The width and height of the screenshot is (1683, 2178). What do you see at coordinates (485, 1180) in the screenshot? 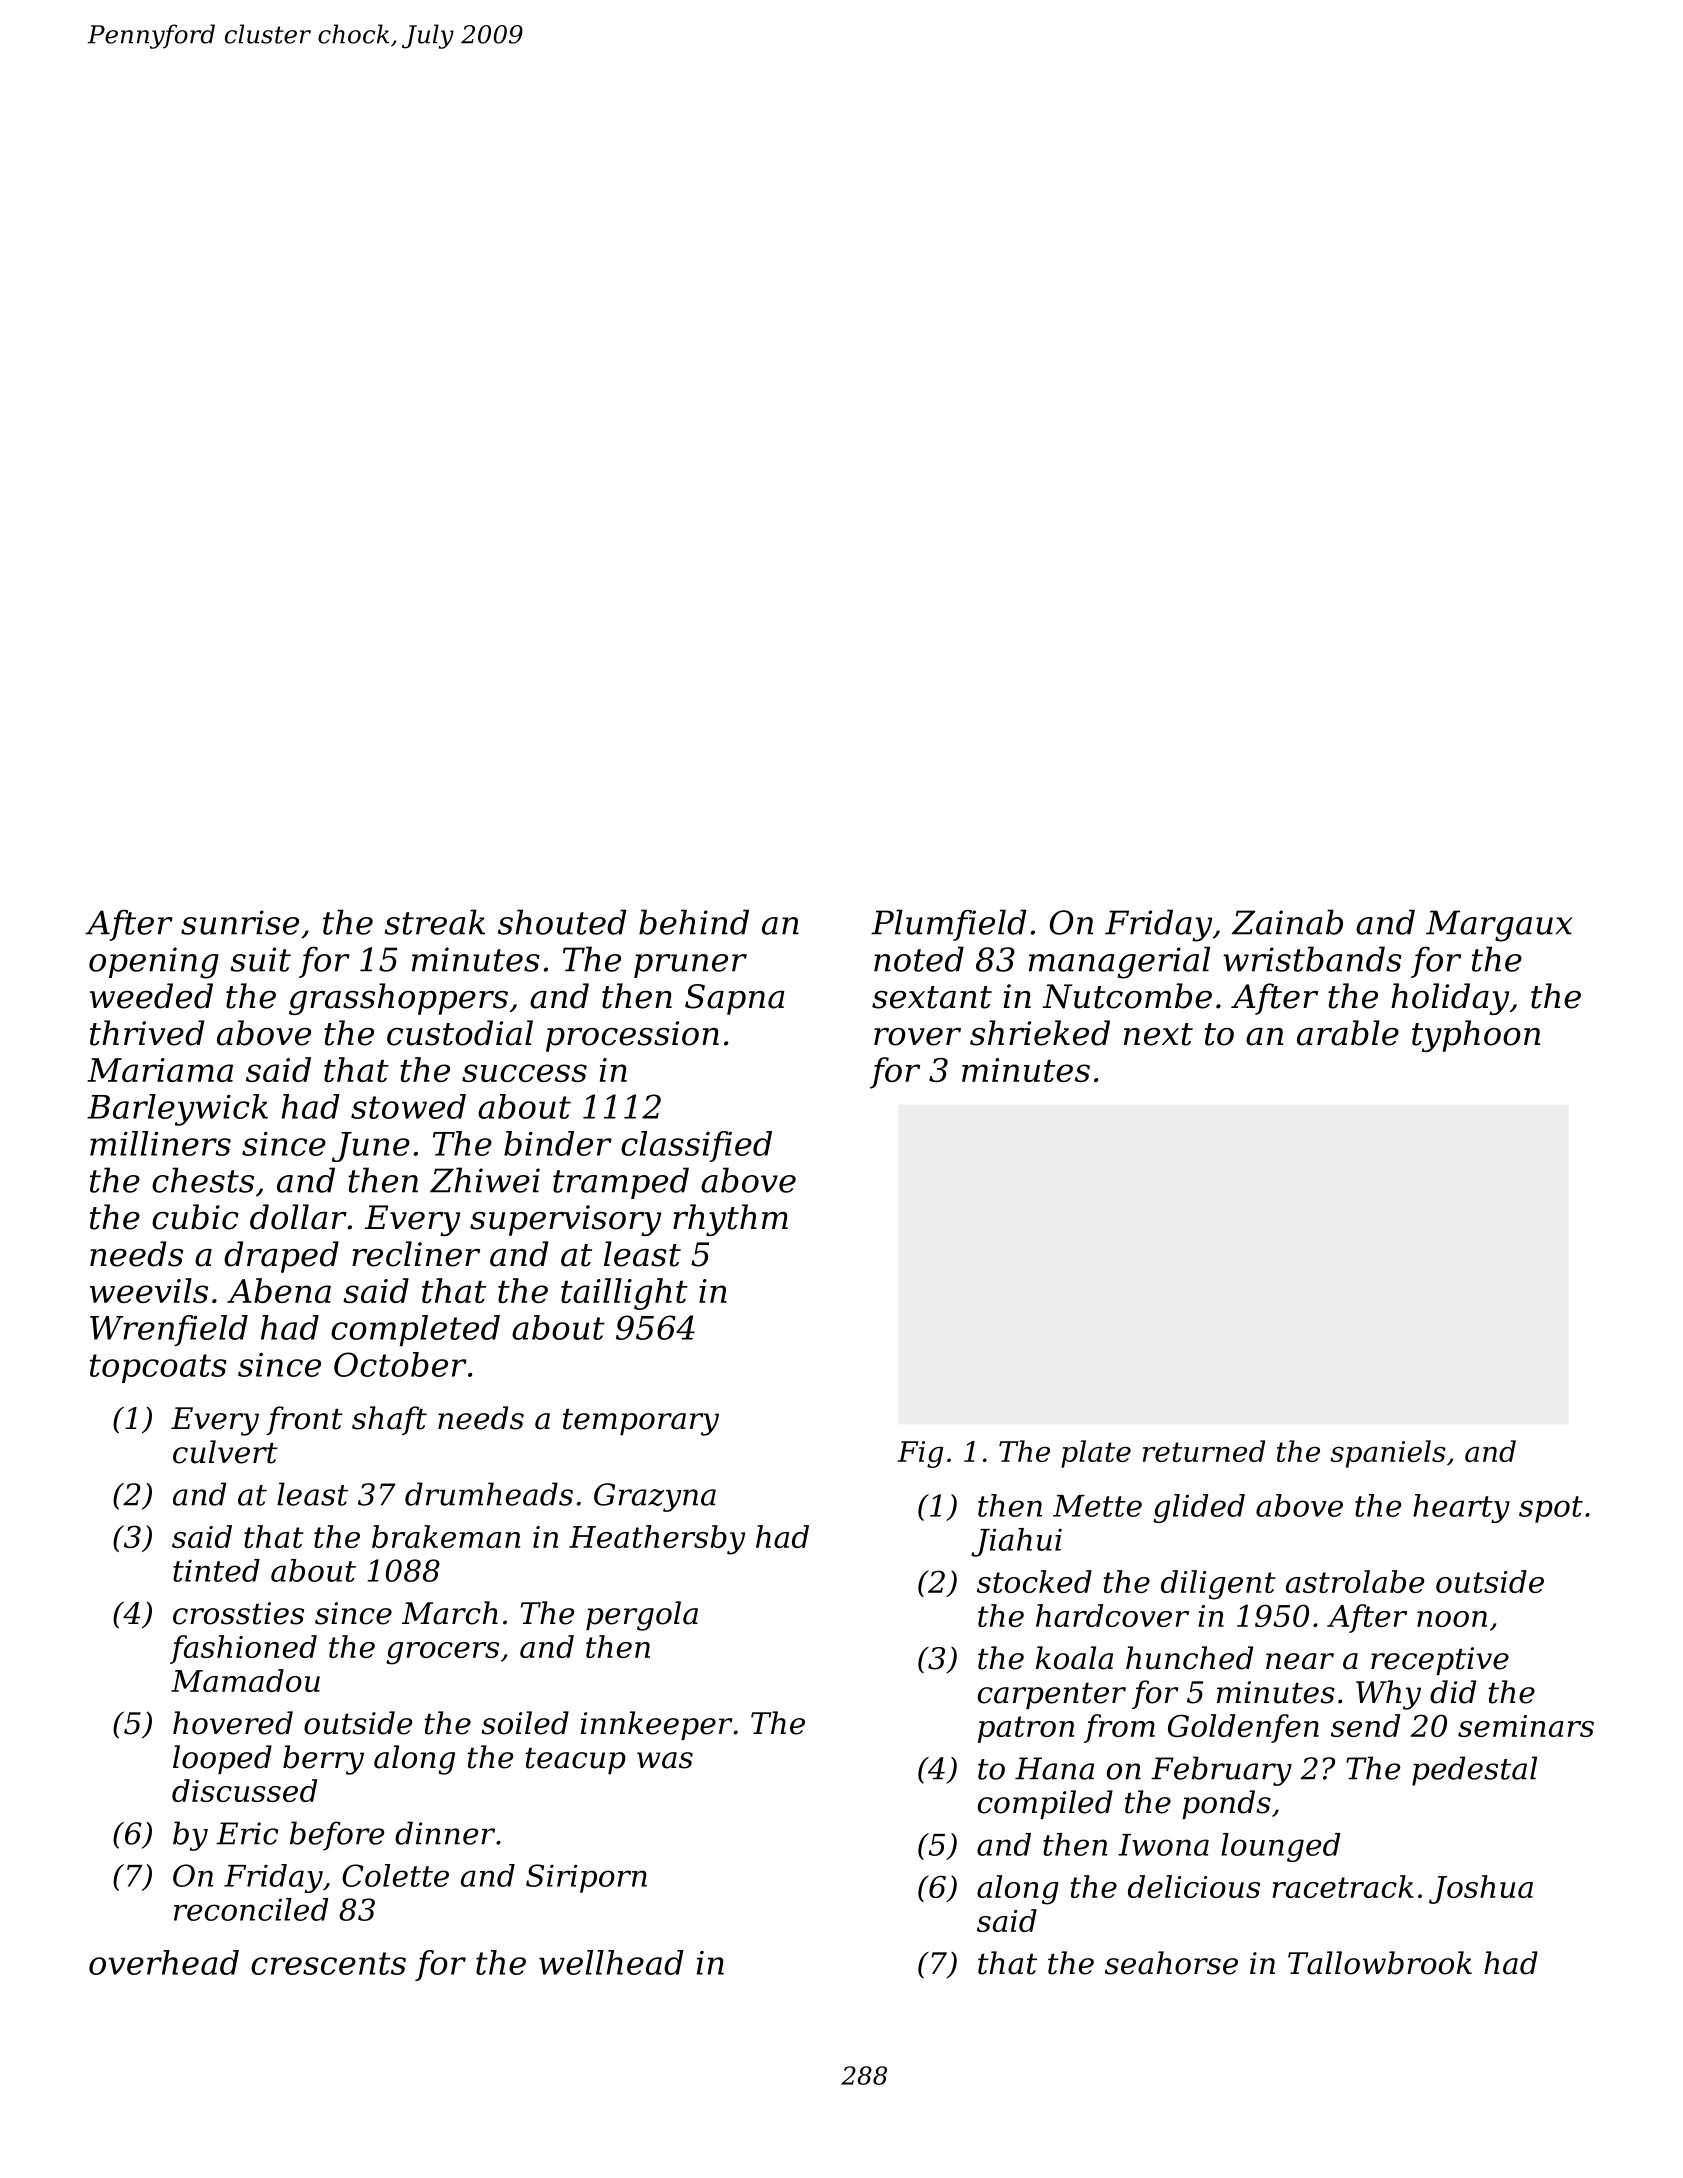
I see `Zhiwei` at bounding box center [485, 1180].
